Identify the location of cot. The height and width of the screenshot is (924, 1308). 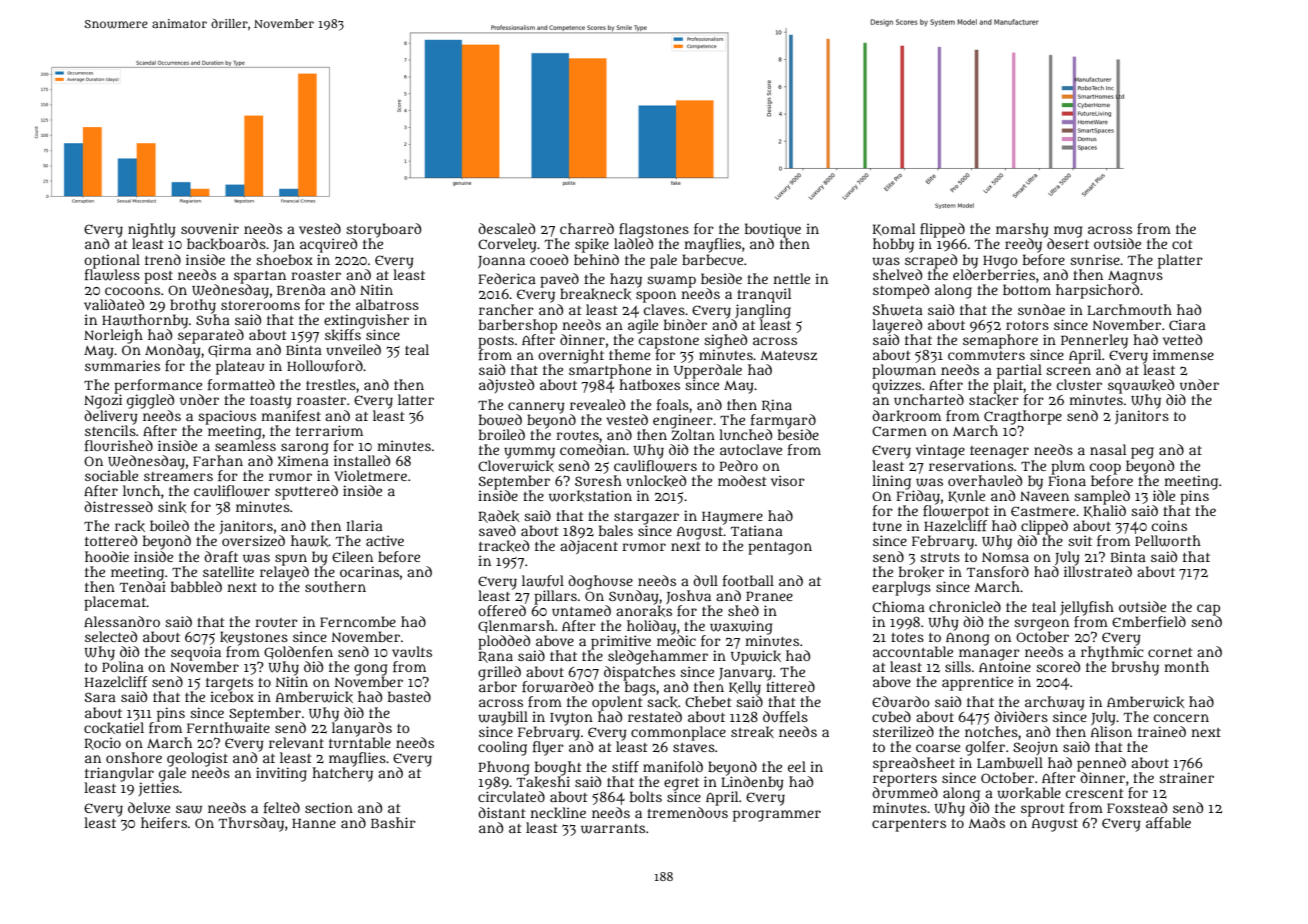
(1182, 244).
